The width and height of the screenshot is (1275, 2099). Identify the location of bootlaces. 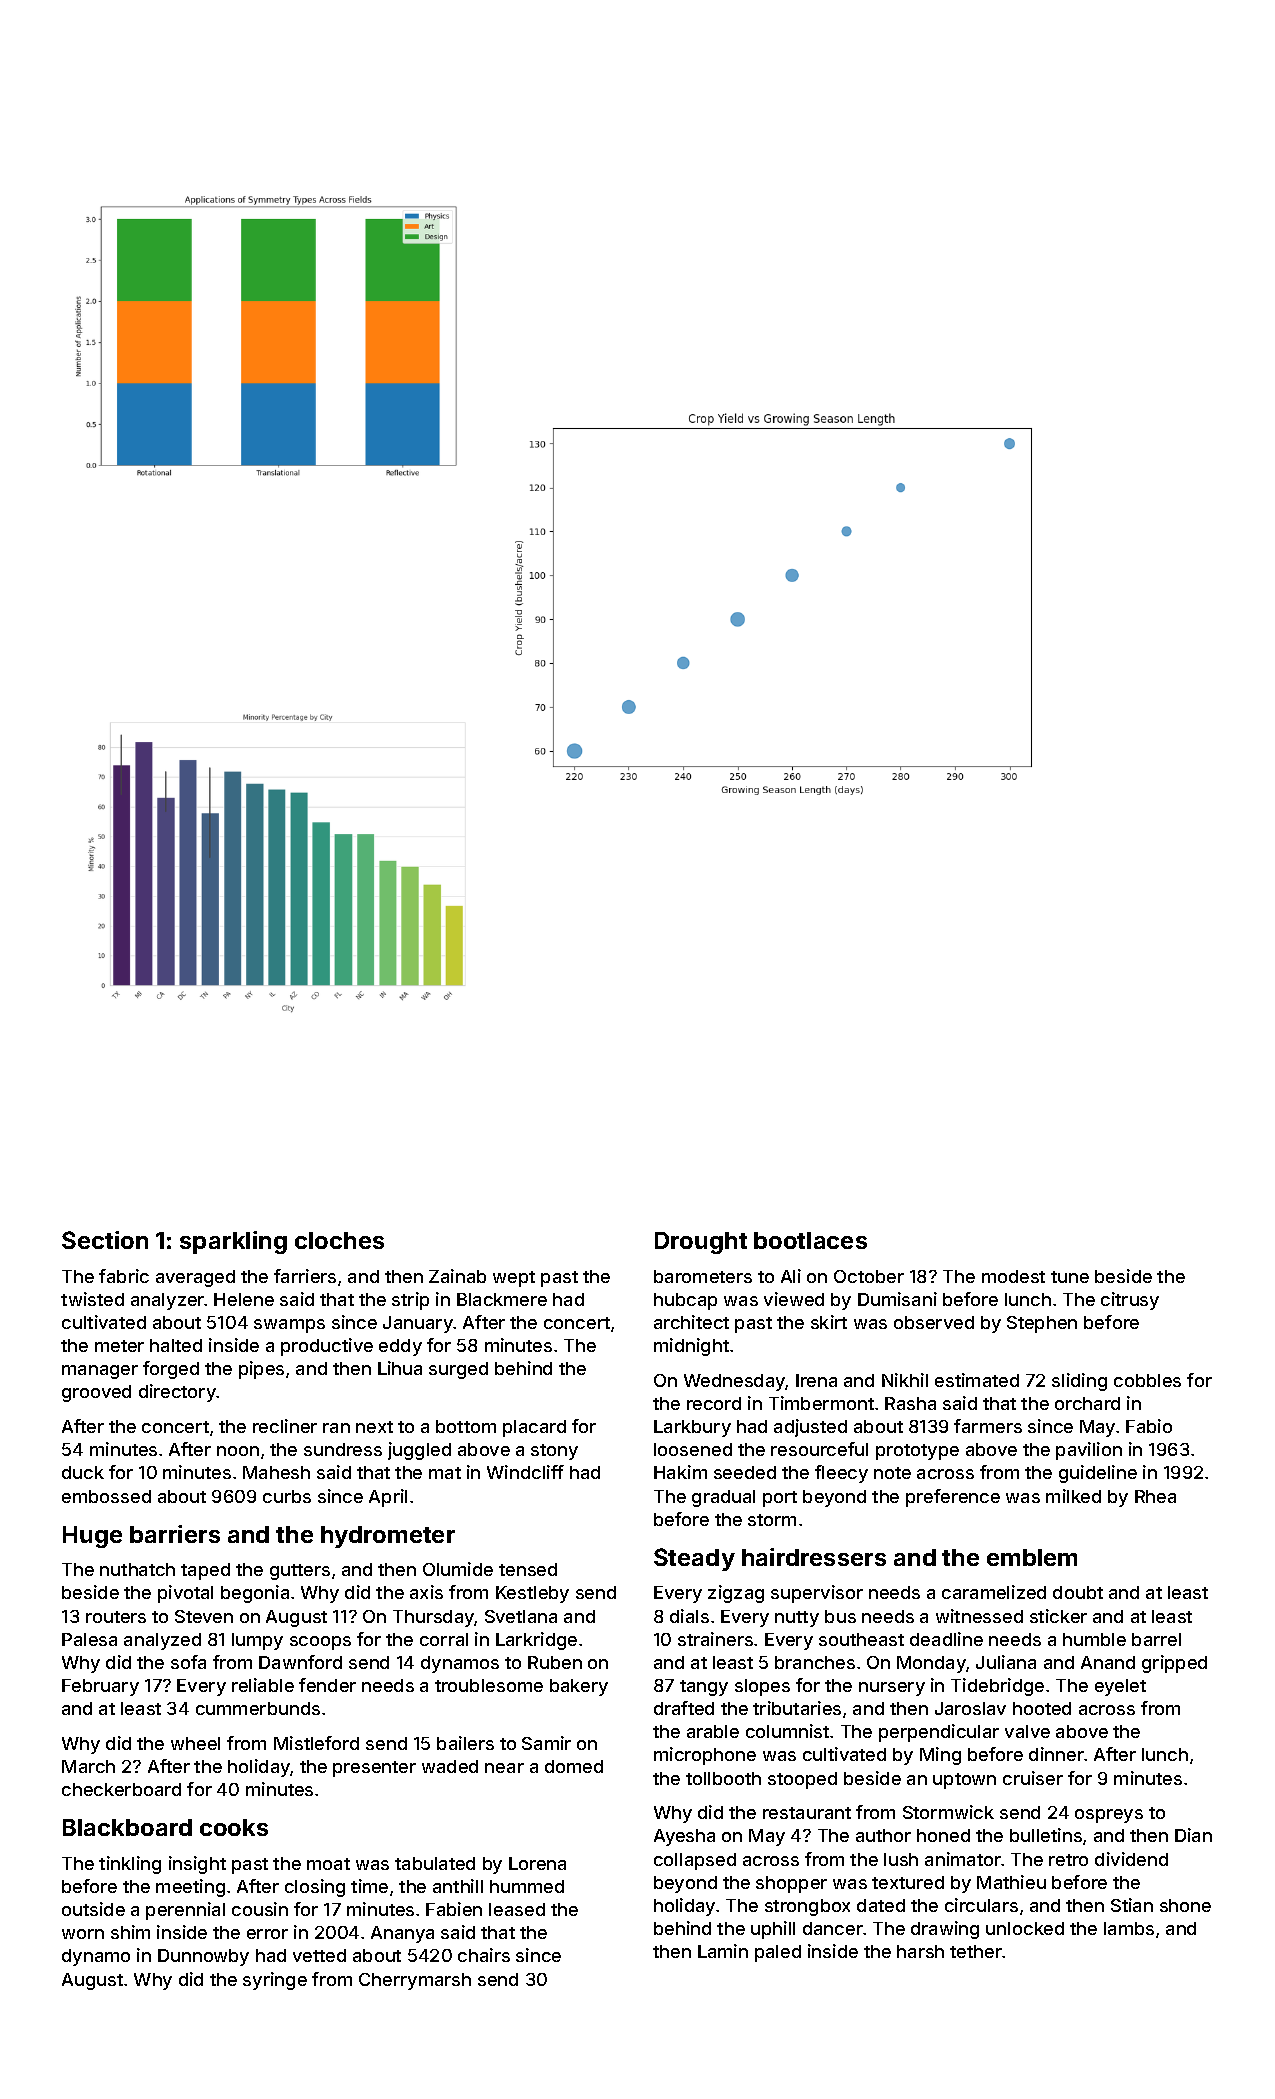
(810, 1240).
